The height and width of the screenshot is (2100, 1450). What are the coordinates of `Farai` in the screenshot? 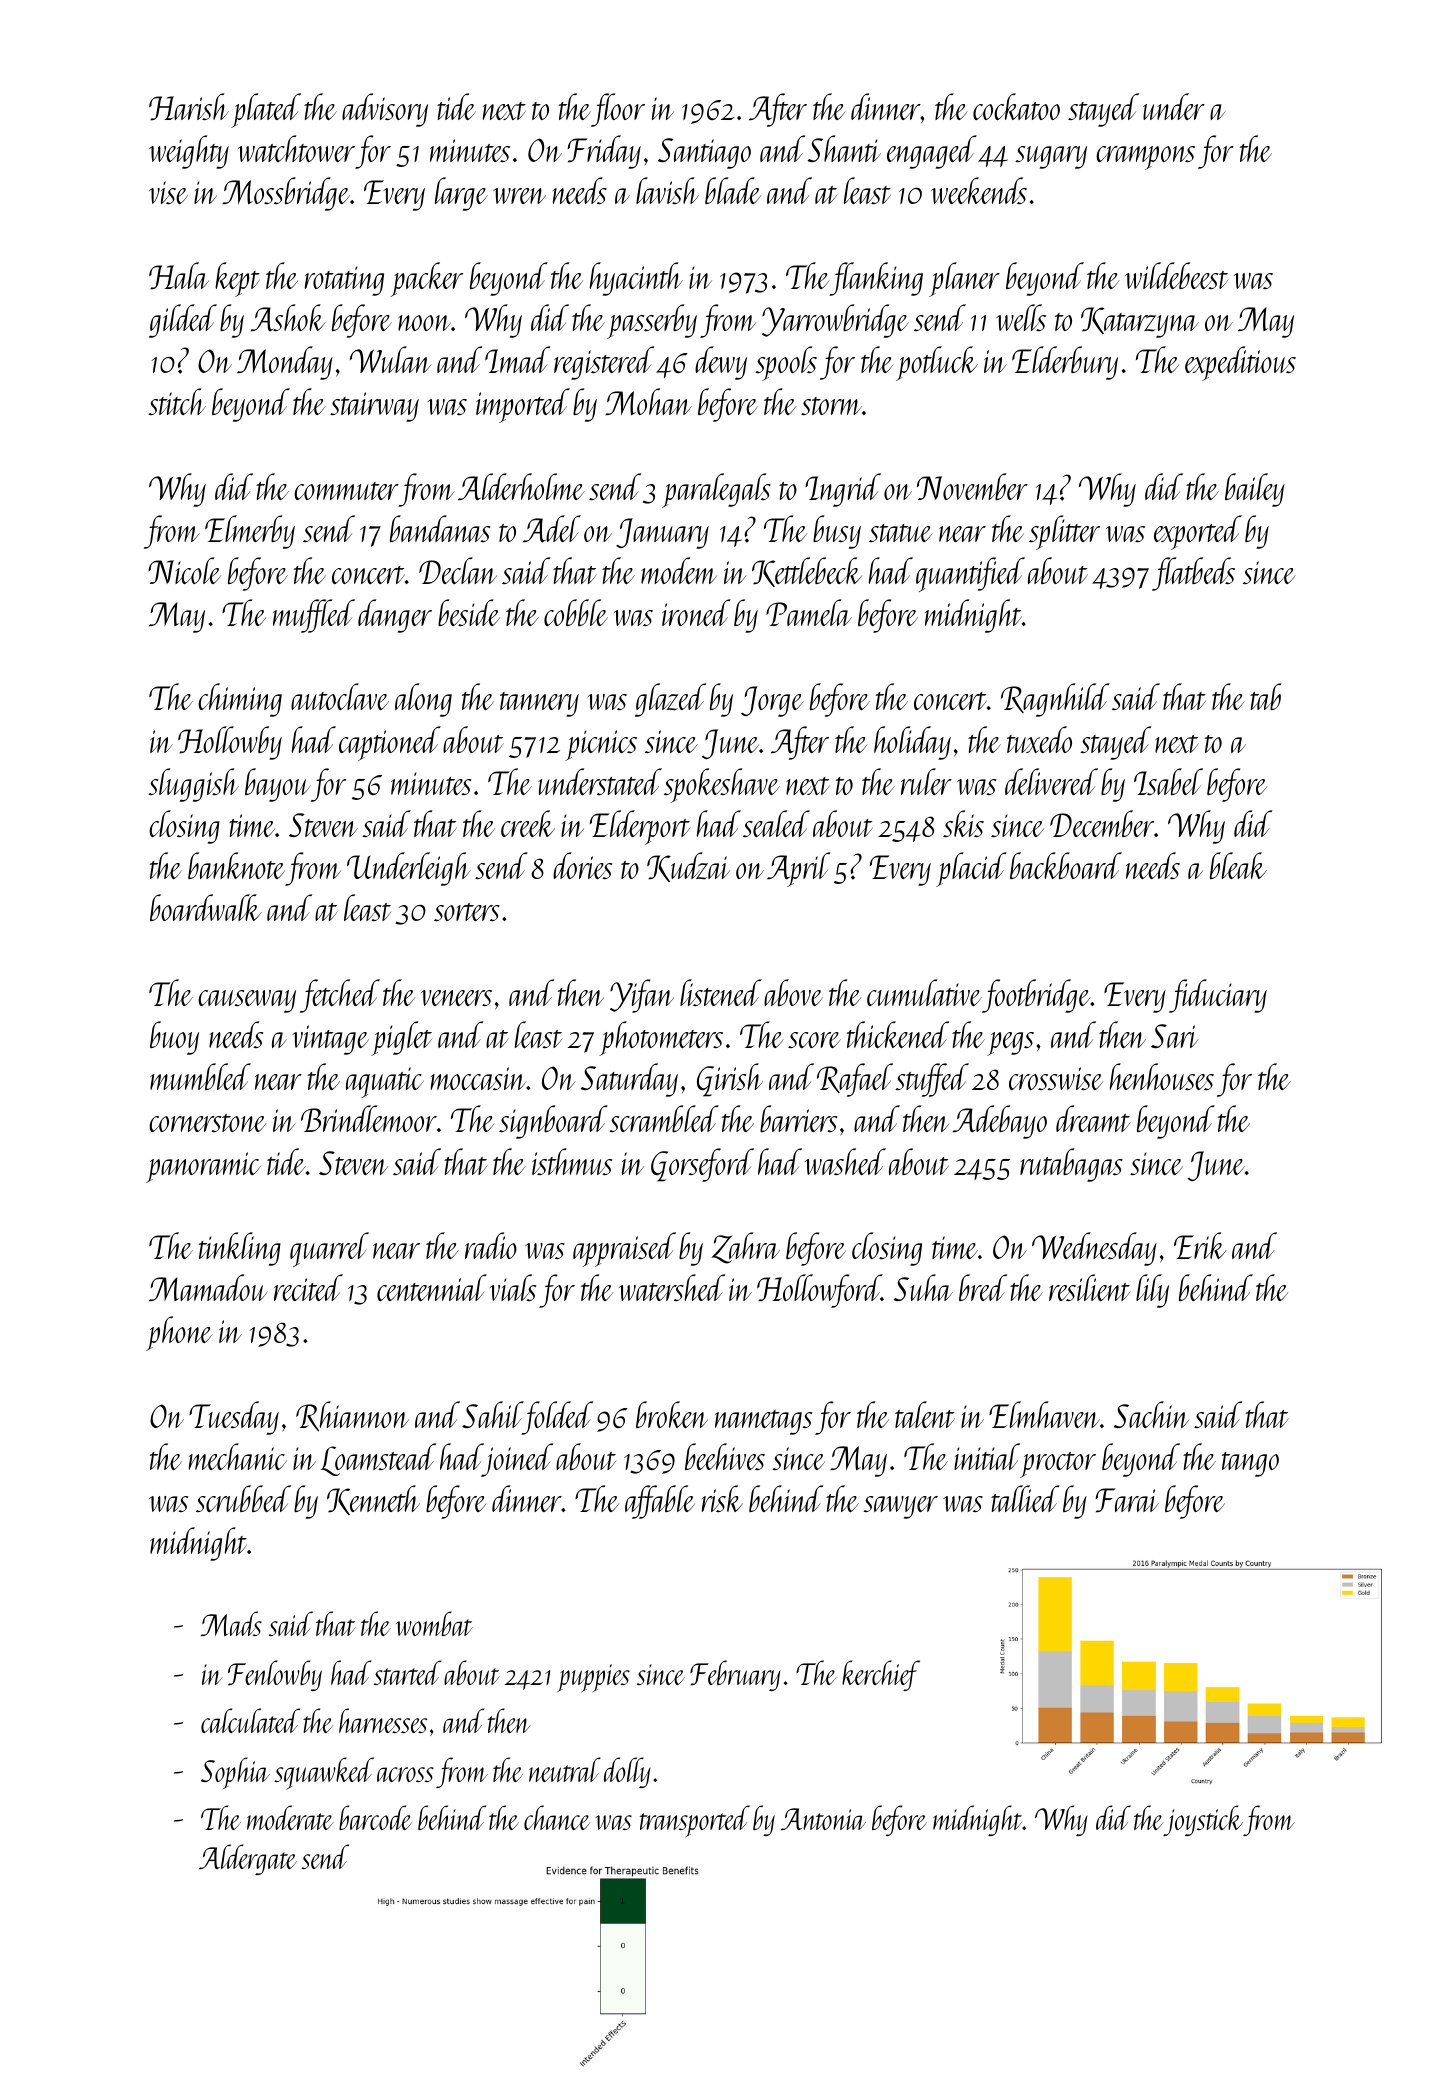 It's located at (1127, 1500).
